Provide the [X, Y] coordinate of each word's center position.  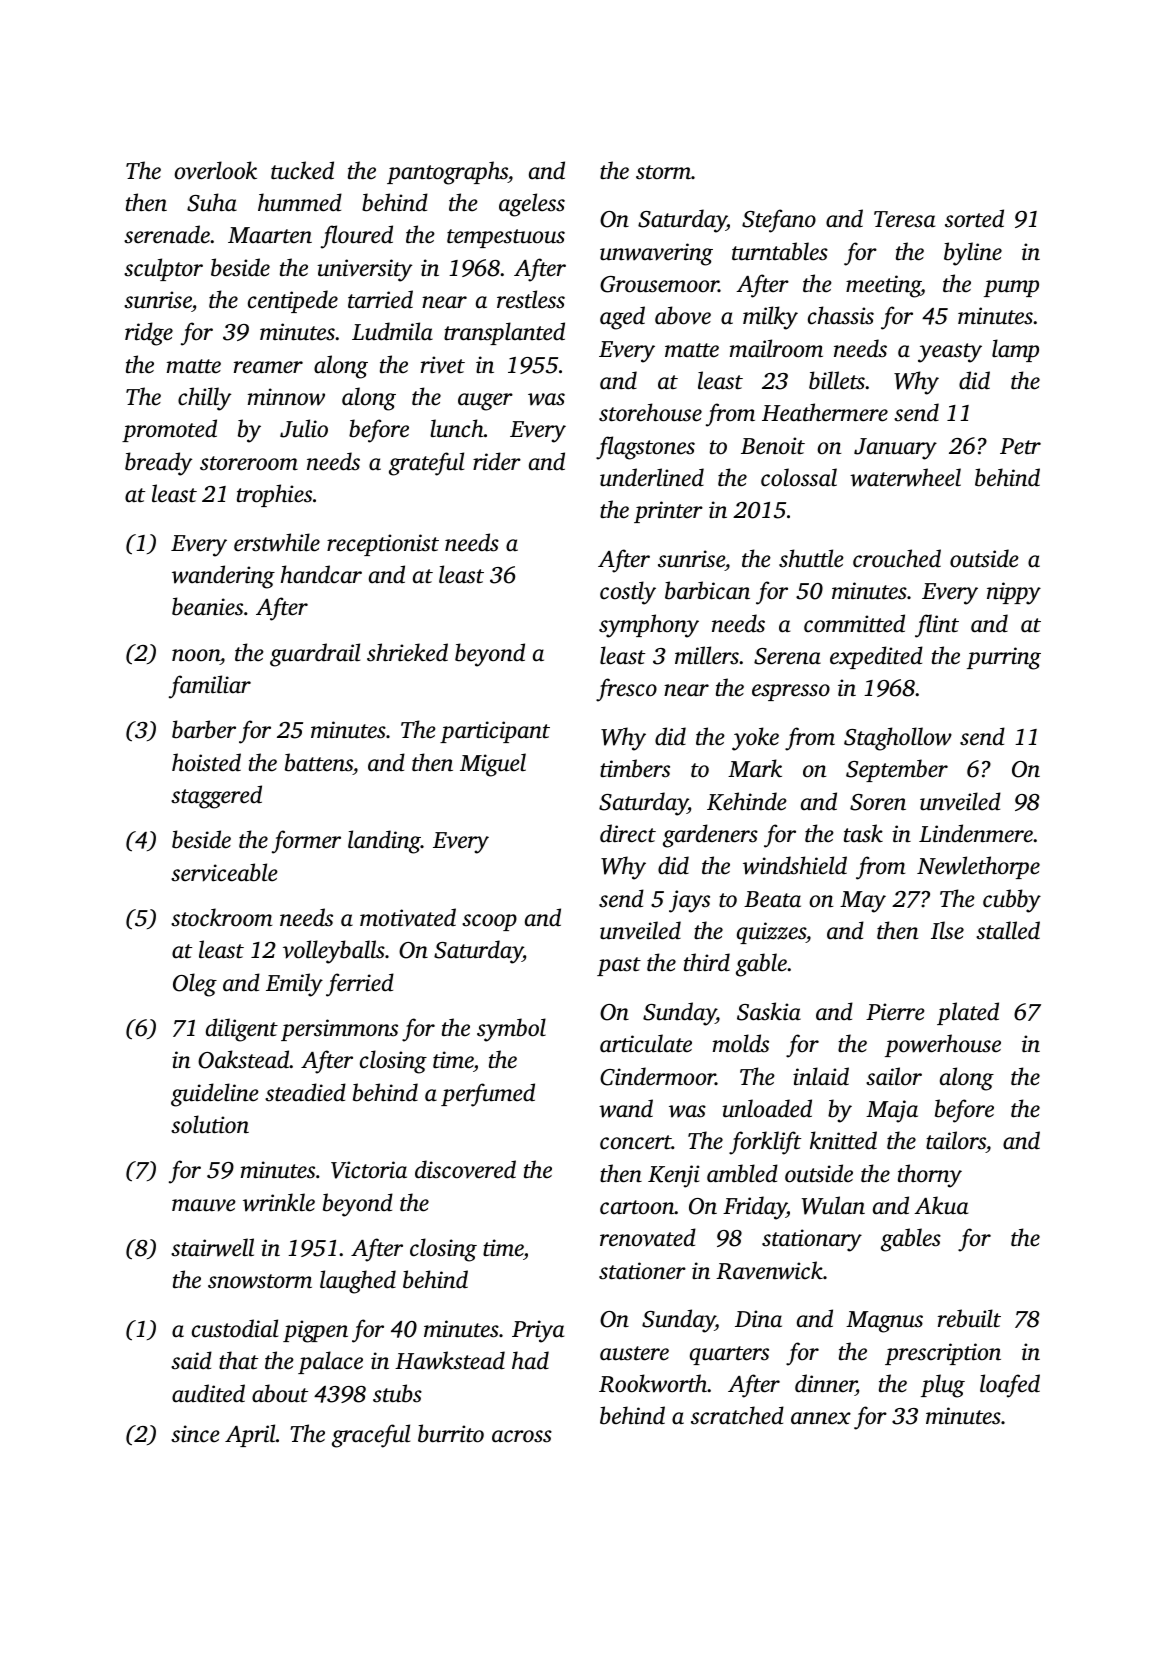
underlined [652, 477]
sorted [974, 218]
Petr [1020, 446]
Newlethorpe [978, 867]
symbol [511, 1030]
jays [689, 901]
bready [158, 464]
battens [319, 762]
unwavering [656, 254]
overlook [215, 170]
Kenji [674, 1176]
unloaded [767, 1108]
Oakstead [244, 1059]
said [191, 1360]
